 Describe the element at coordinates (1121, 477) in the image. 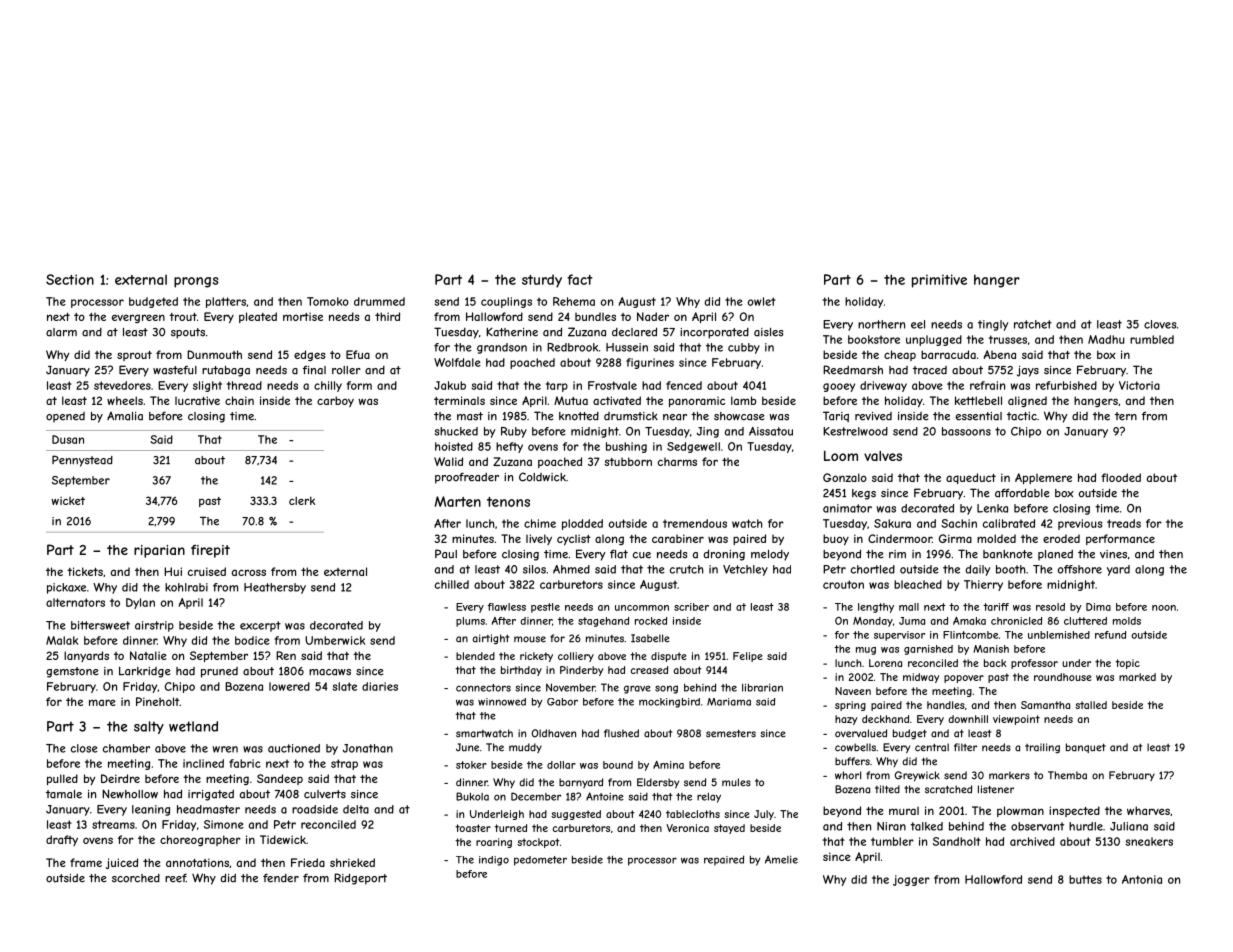

I see `flooded` at that location.
